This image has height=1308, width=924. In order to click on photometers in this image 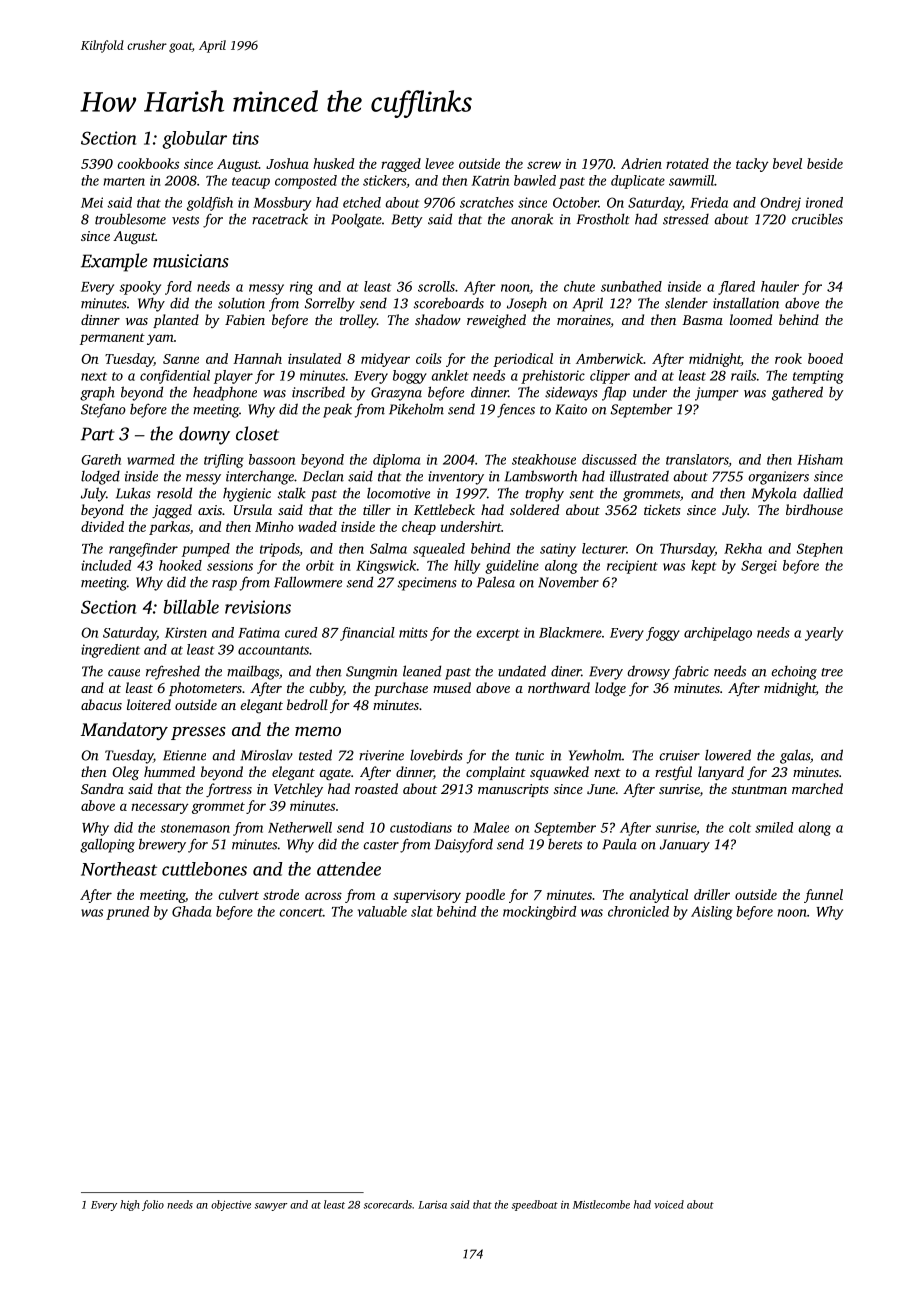, I will do `click(205, 689)`.
